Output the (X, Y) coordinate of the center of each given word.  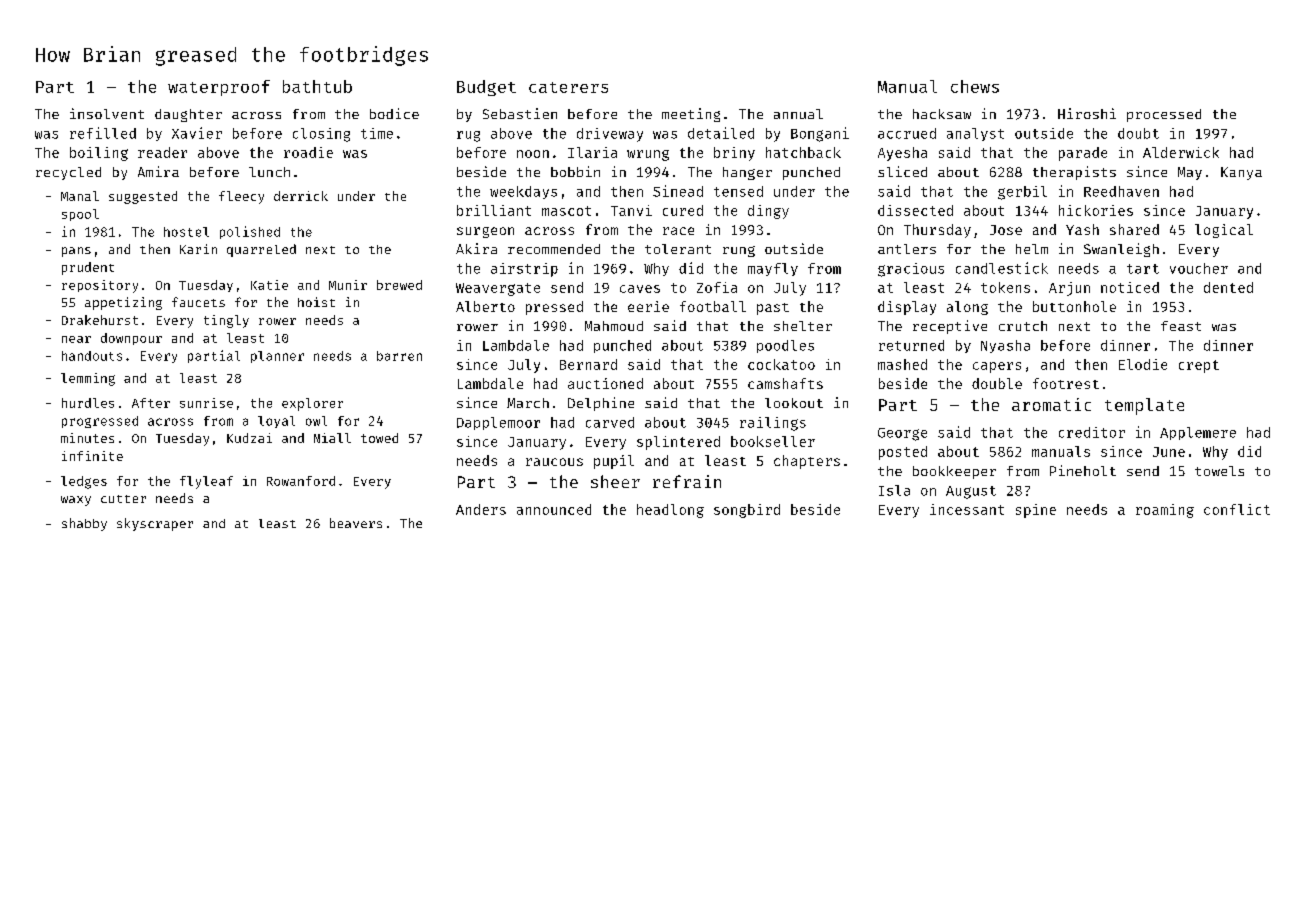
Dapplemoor (498, 423)
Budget (486, 88)
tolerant (678, 249)
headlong (670, 511)
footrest (1066, 383)
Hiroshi (1087, 113)
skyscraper (155, 524)
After (151, 403)
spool (80, 215)
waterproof (219, 88)
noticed (1130, 287)
